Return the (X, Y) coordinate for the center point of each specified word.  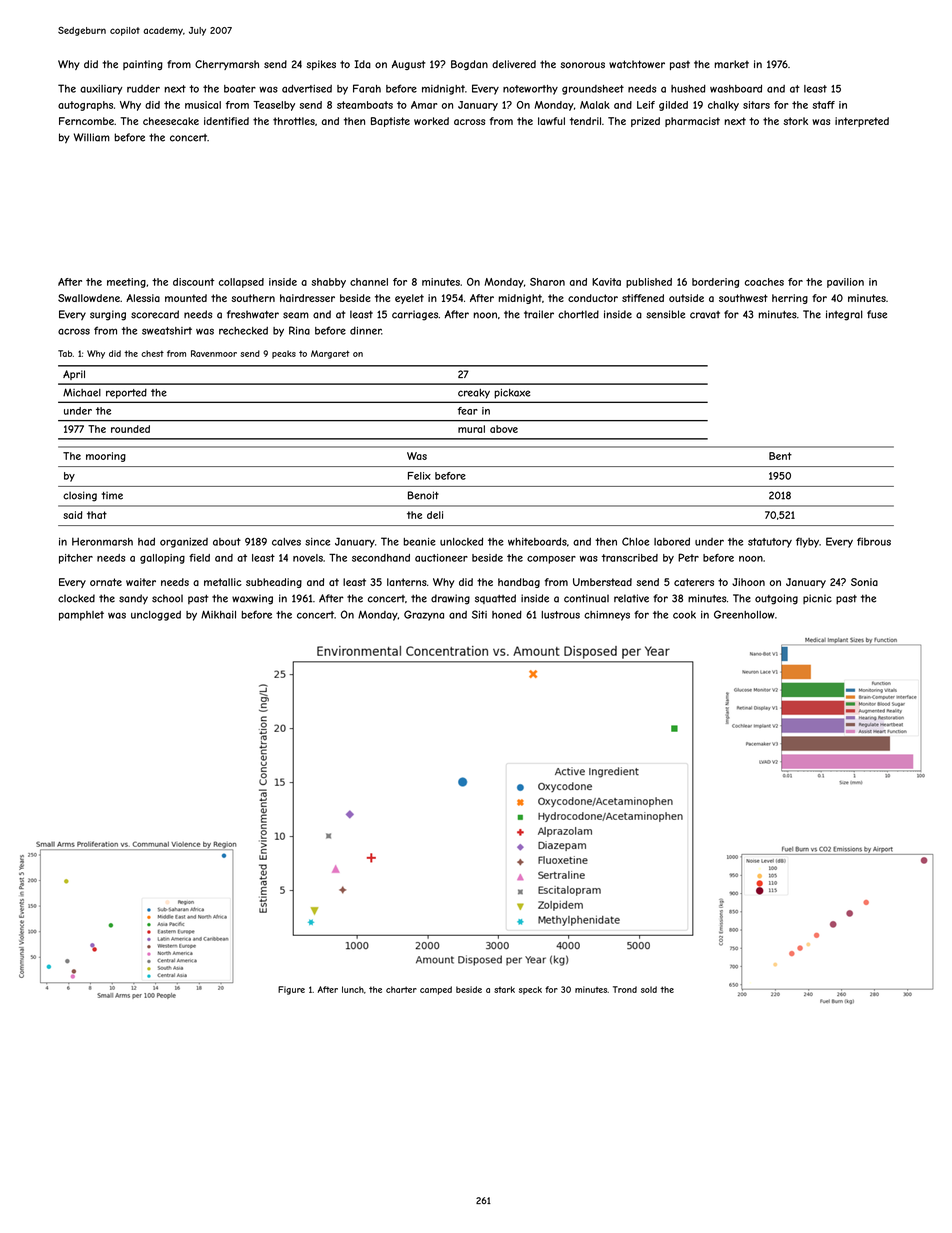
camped (436, 990)
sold (649, 989)
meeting (126, 283)
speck (530, 990)
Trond (625, 989)
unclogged (156, 616)
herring (790, 299)
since (317, 542)
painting (143, 65)
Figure (291, 990)
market (732, 64)
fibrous (874, 541)
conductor (593, 298)
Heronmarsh (102, 542)
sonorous (582, 65)
